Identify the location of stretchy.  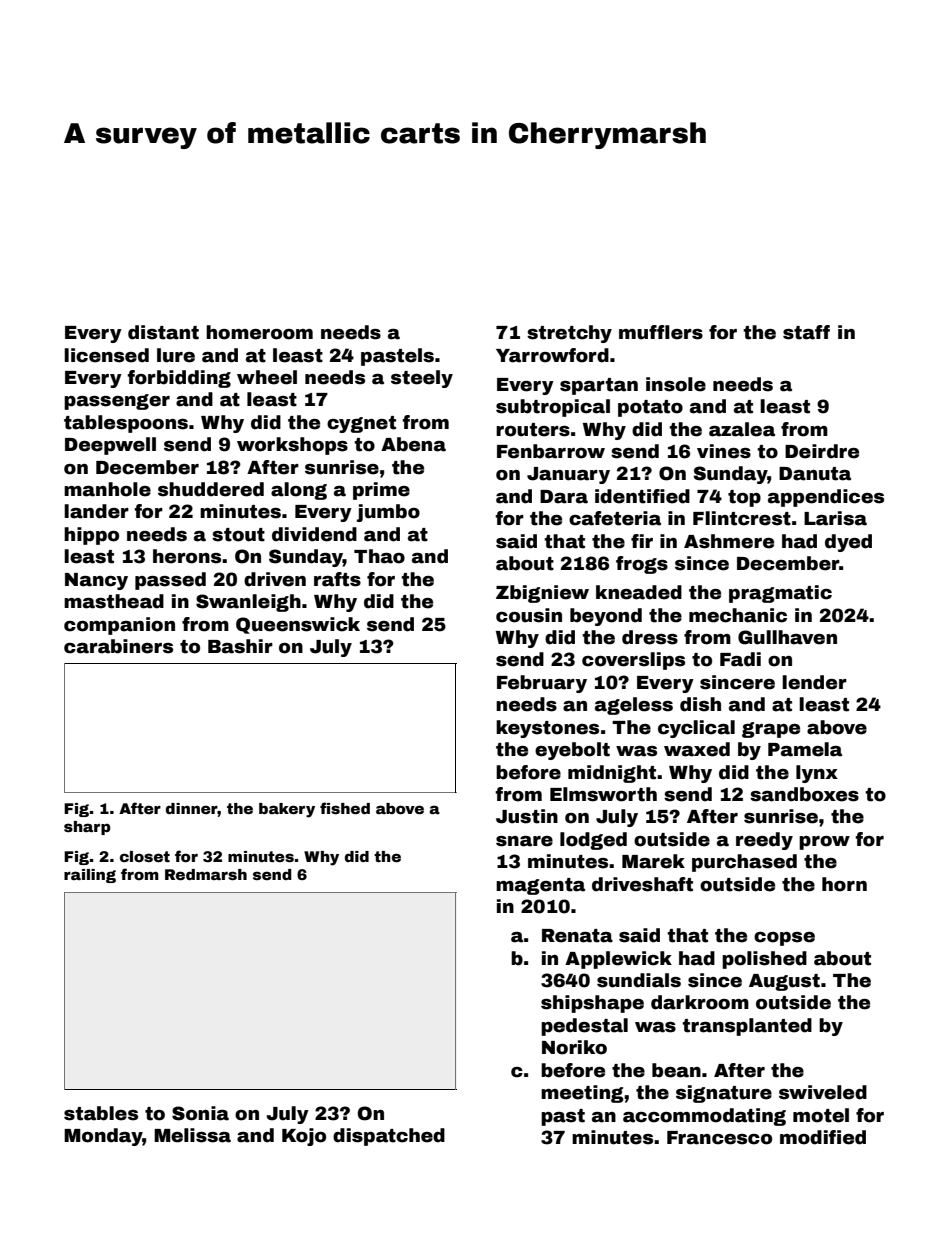
(569, 334).
